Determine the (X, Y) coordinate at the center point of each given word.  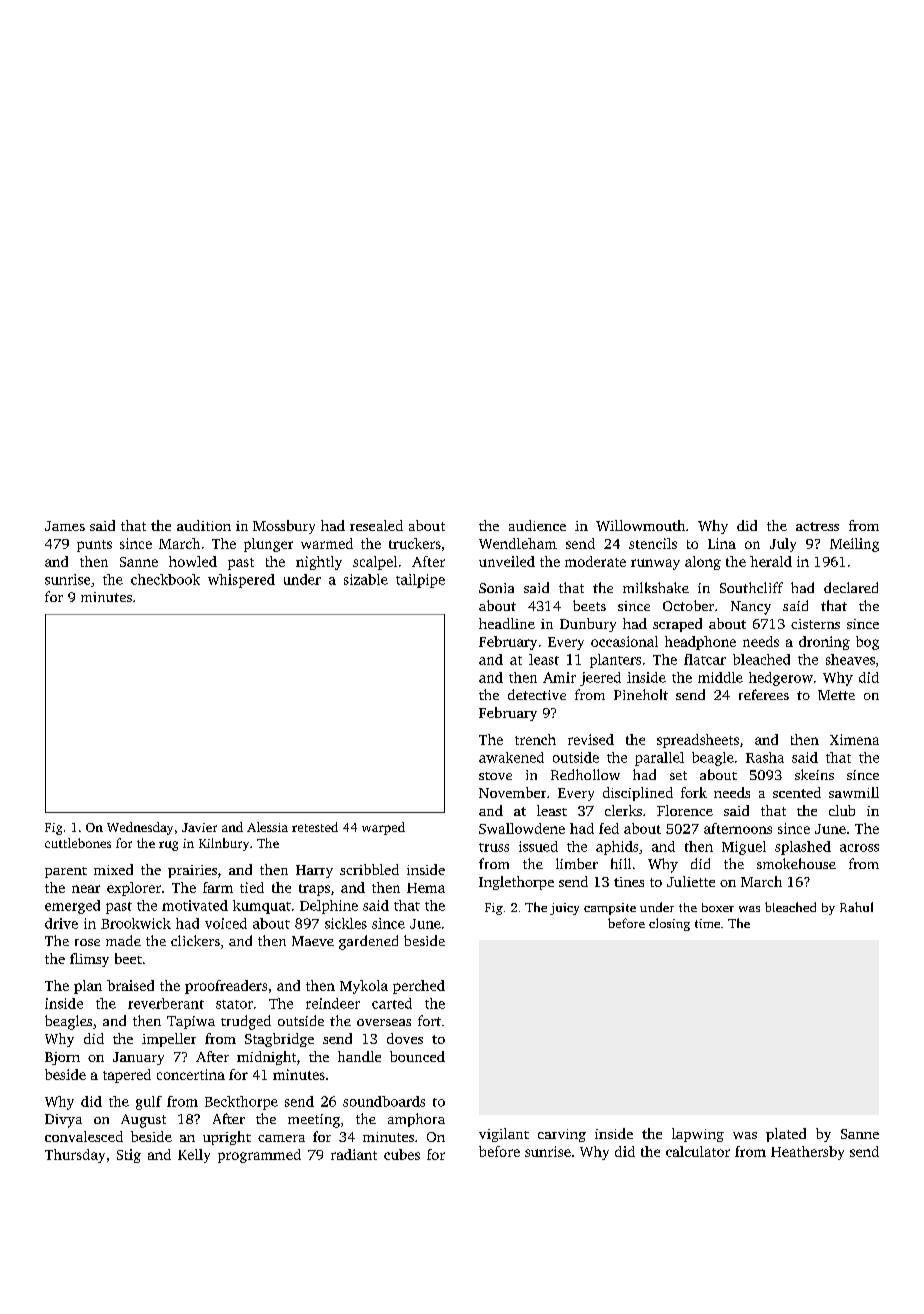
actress (817, 526)
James (65, 526)
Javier (199, 827)
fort (429, 1020)
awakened (511, 757)
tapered (127, 1076)
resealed (376, 525)
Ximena (854, 739)
